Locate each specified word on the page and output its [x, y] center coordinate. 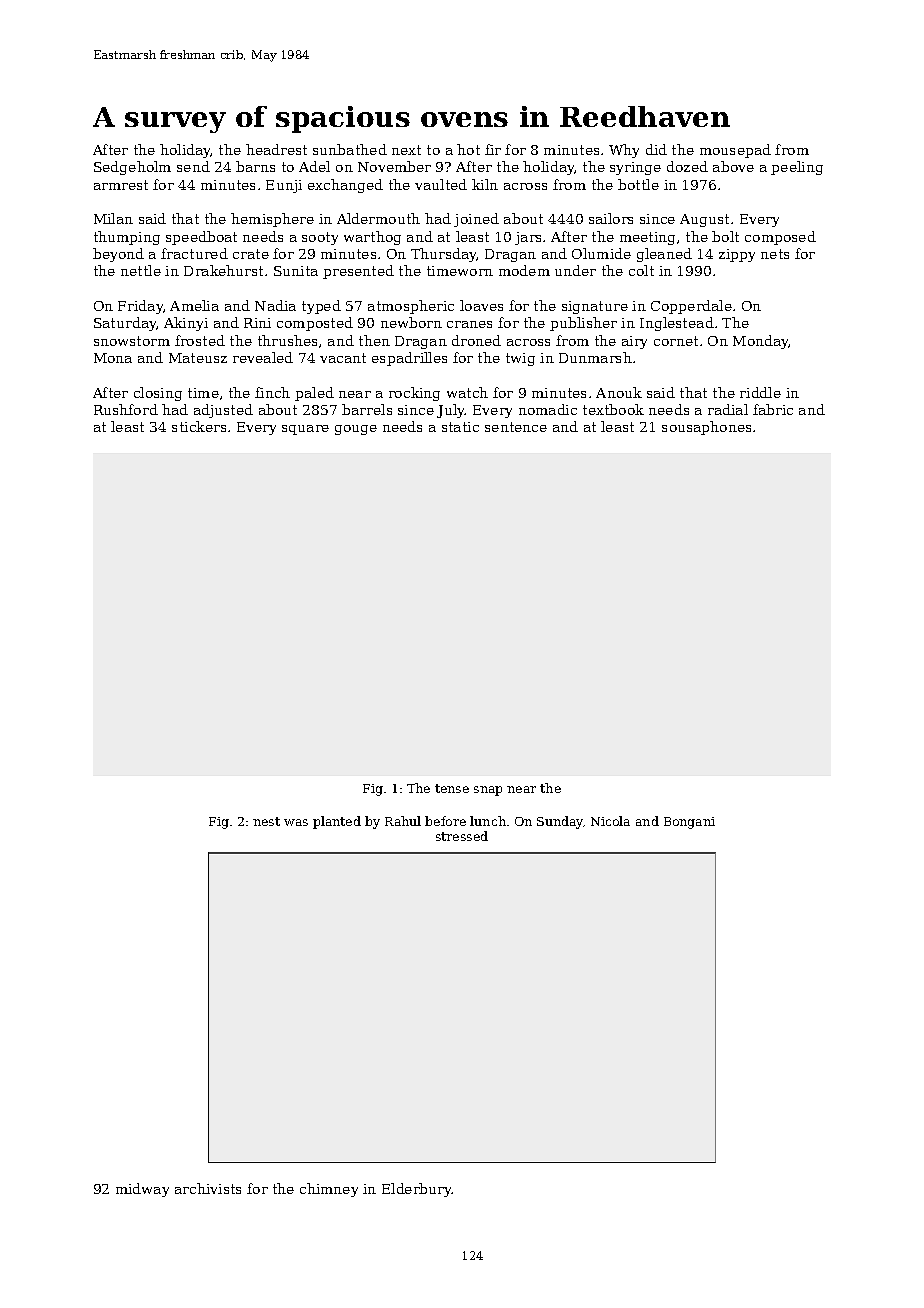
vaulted [441, 184]
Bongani [689, 823]
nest [266, 821]
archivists [208, 1188]
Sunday [560, 822]
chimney [329, 1190]
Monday [761, 342]
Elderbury [417, 1190]
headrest [276, 149]
